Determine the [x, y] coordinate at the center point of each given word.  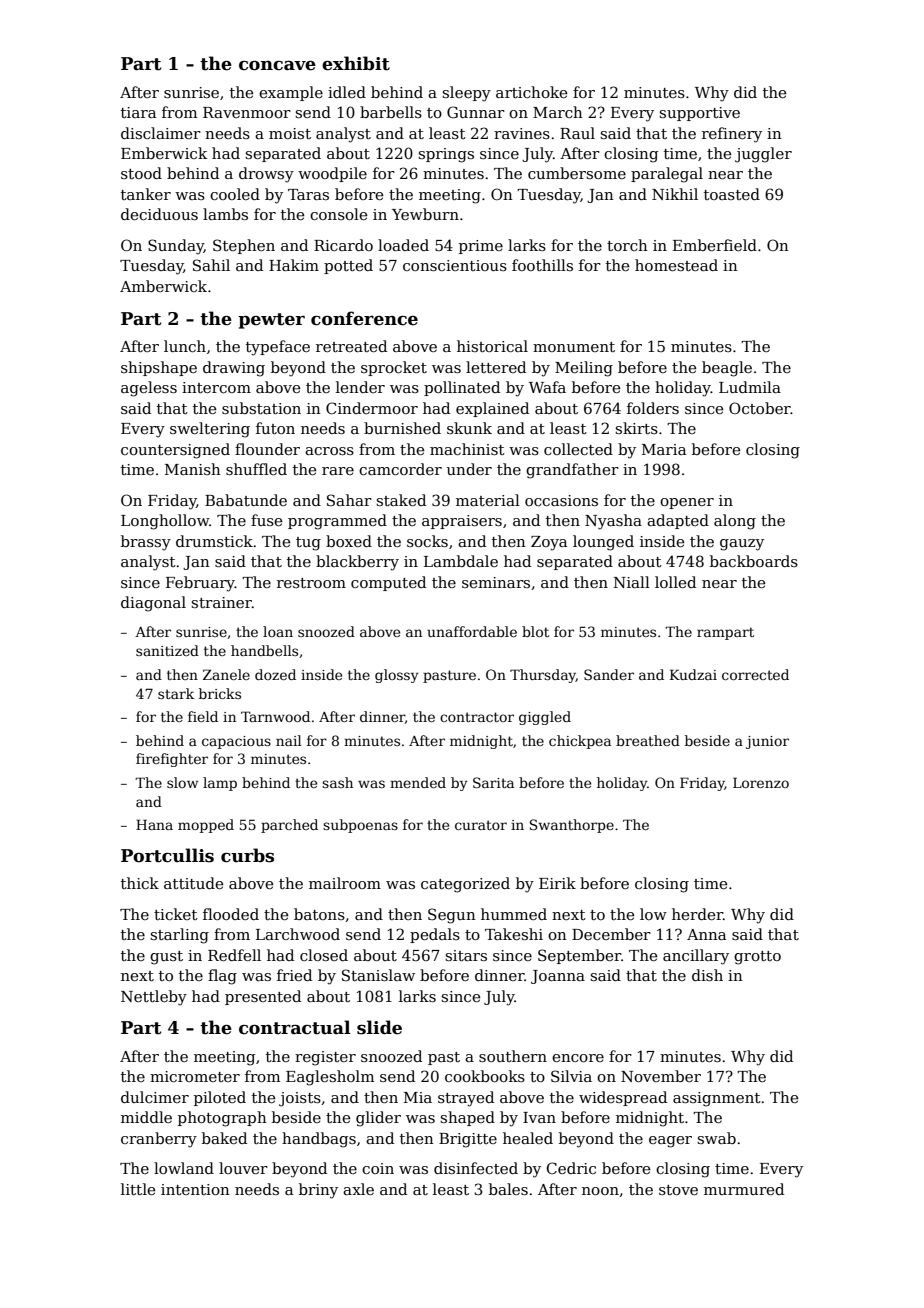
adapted [678, 521]
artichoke [531, 92]
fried [294, 975]
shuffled [256, 469]
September [579, 956]
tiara [138, 112]
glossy [397, 676]
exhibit [356, 63]
